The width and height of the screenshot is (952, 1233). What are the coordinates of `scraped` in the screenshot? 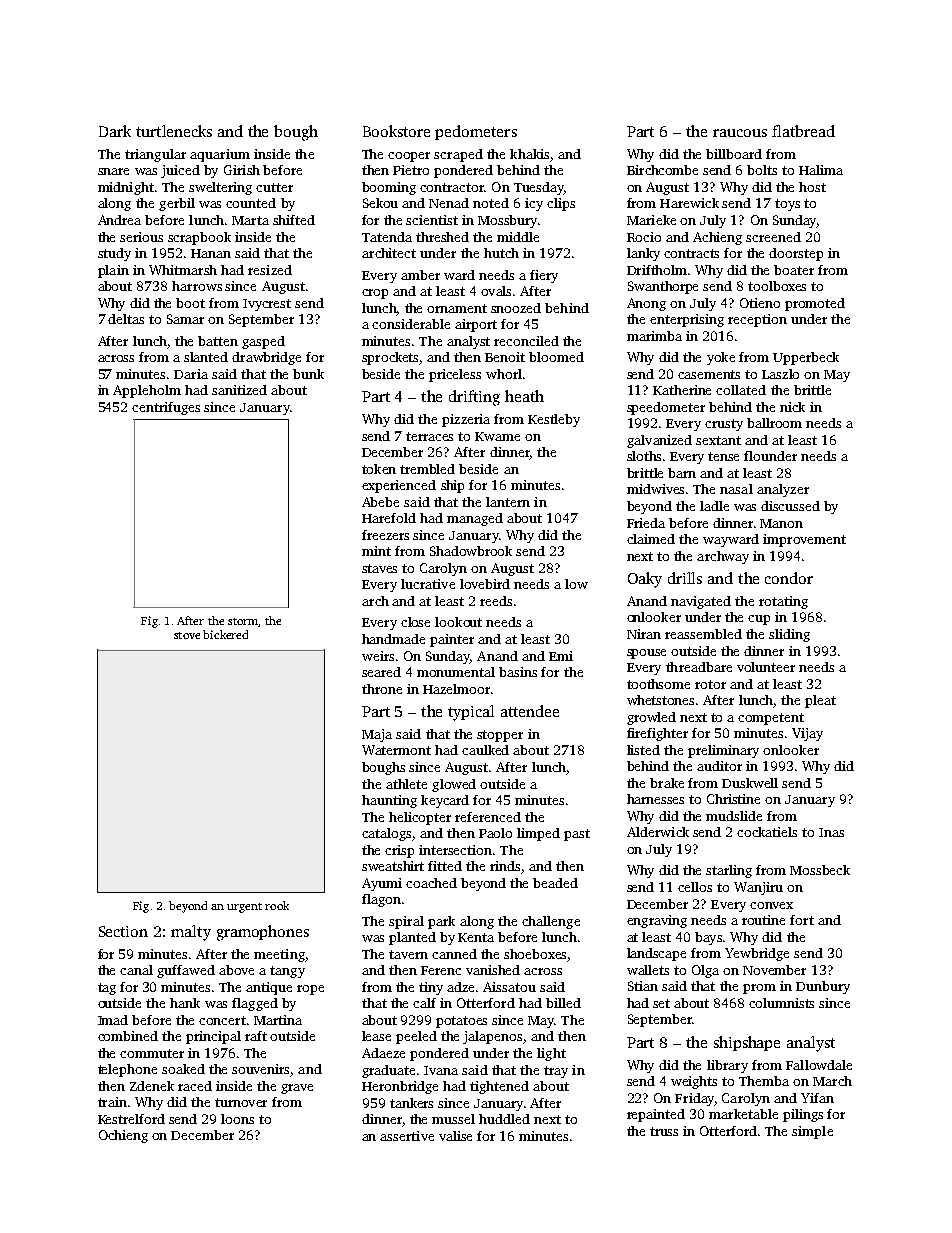 It's located at (458, 155).
